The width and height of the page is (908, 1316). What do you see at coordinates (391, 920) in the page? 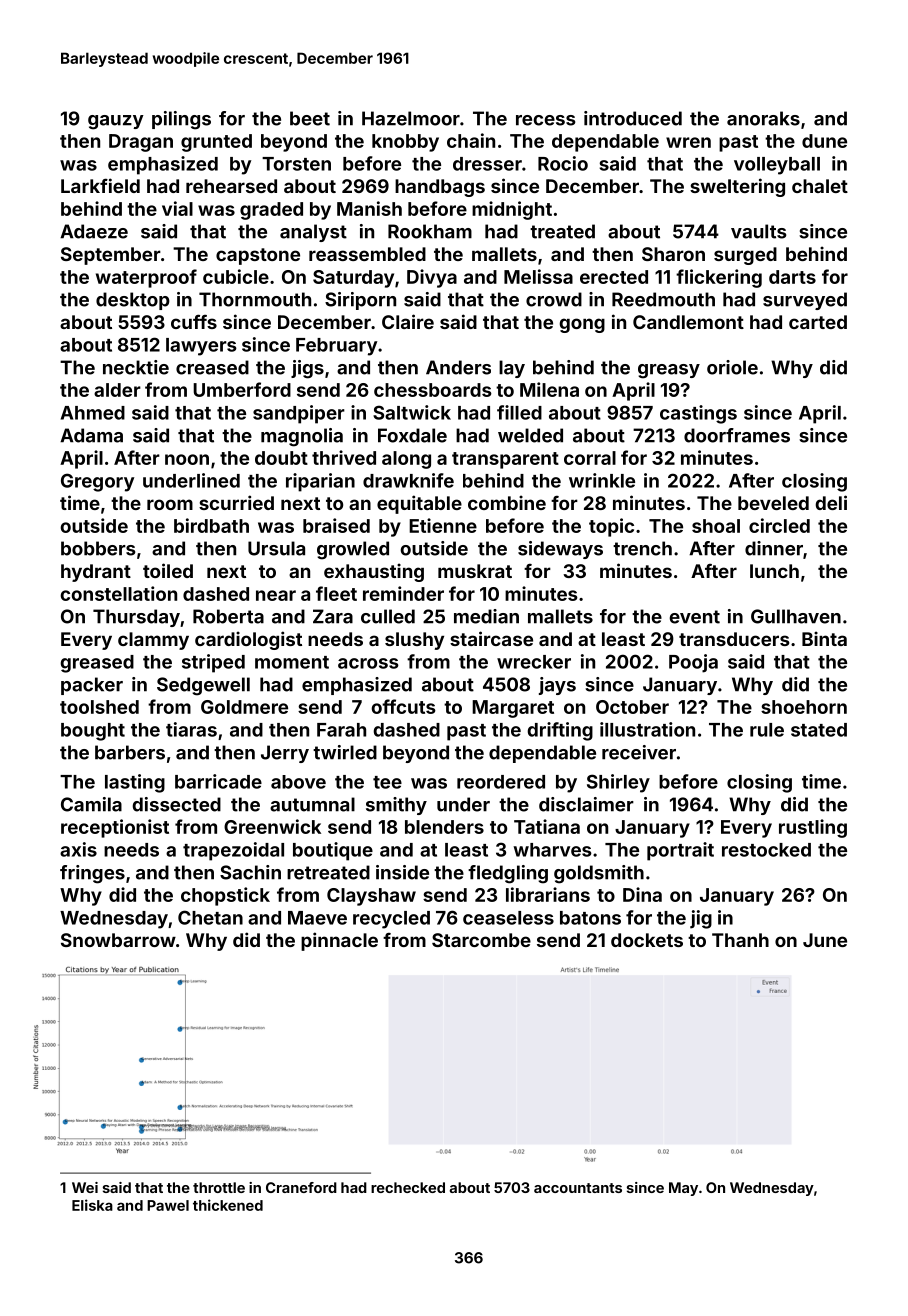
I see `recycled` at bounding box center [391, 920].
